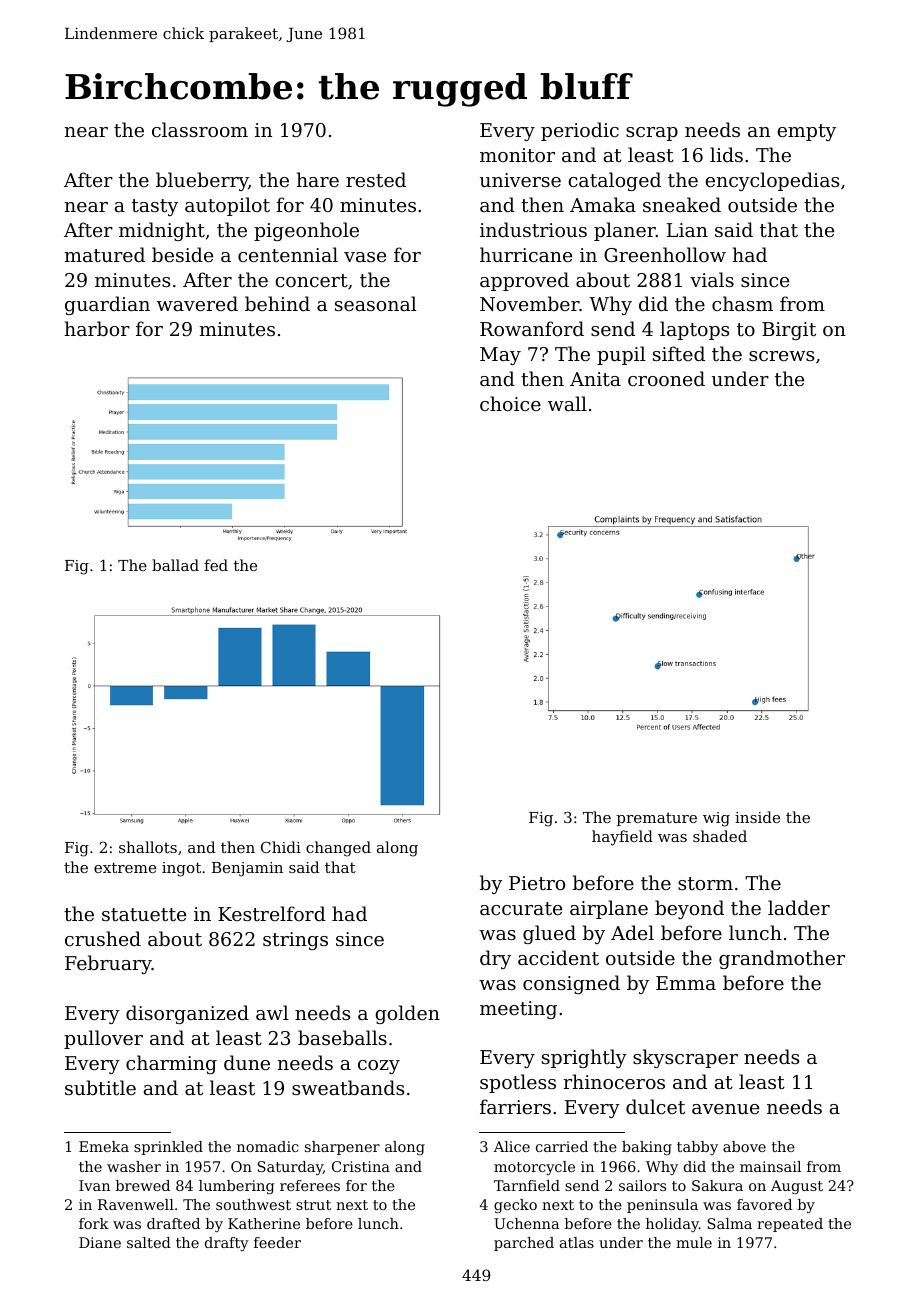  Describe the element at coordinates (725, 1109) in the screenshot. I see `avenue` at that location.
